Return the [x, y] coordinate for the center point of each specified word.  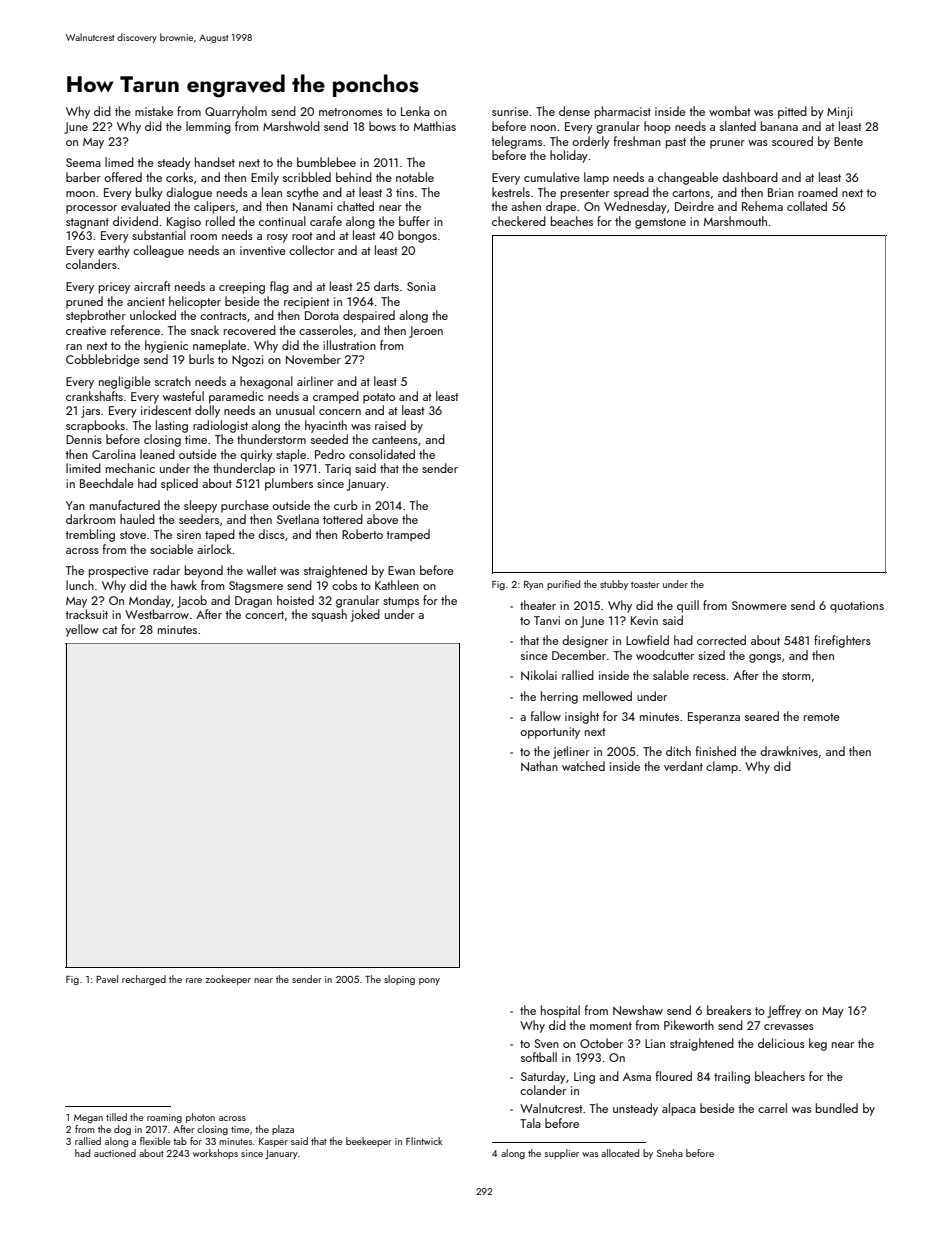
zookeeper [228, 980]
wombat [730, 111]
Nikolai [539, 675]
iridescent [166, 410]
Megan [88, 1118]
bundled [837, 1108]
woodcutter [665, 655]
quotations [857, 607]
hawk [184, 585]
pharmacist [623, 112]
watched [583, 766]
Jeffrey [784, 1011]
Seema [83, 162]
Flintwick [424, 1141]
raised [390, 425]
